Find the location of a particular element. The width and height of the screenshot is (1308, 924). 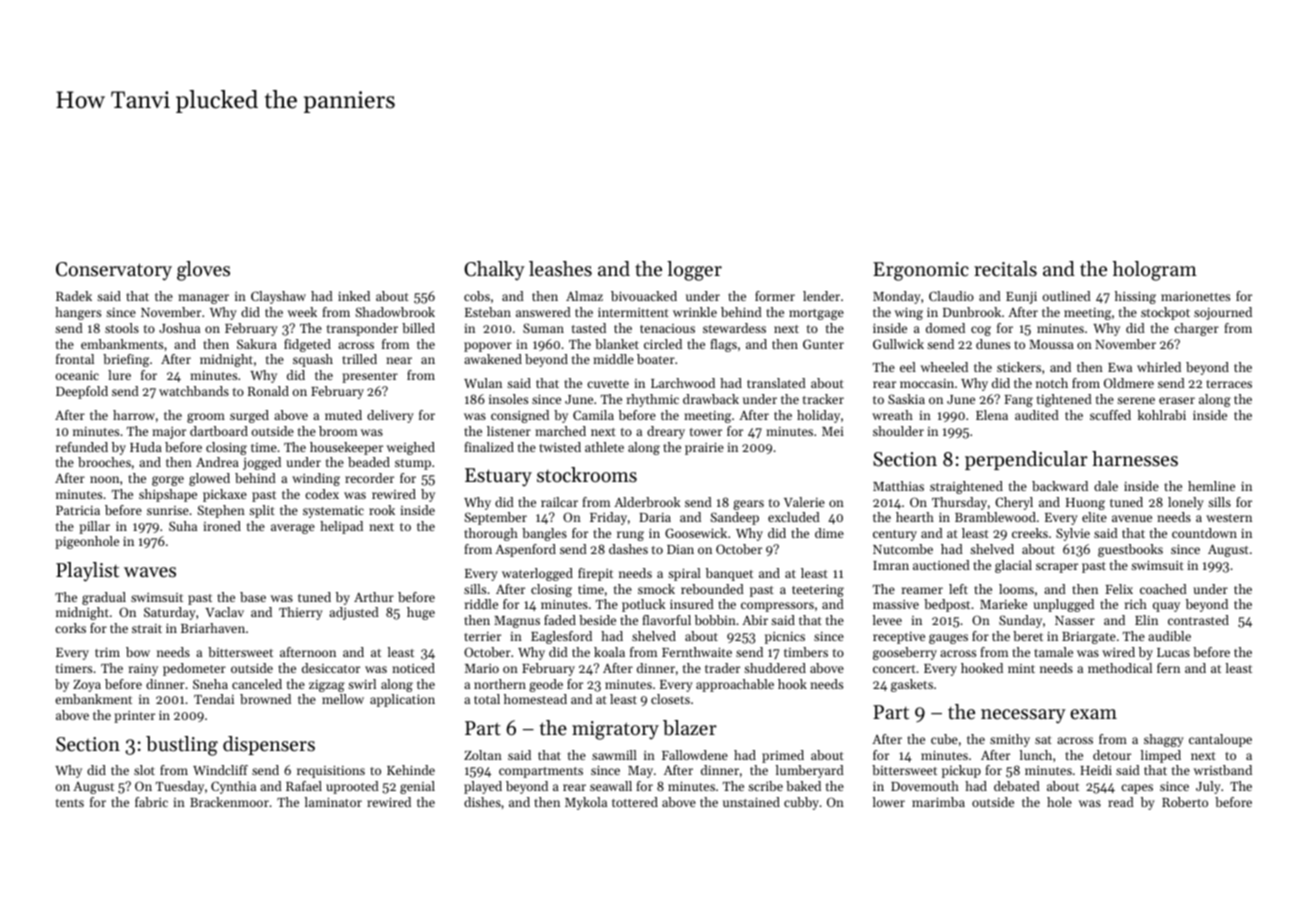

Abir is located at coordinates (755, 620).
